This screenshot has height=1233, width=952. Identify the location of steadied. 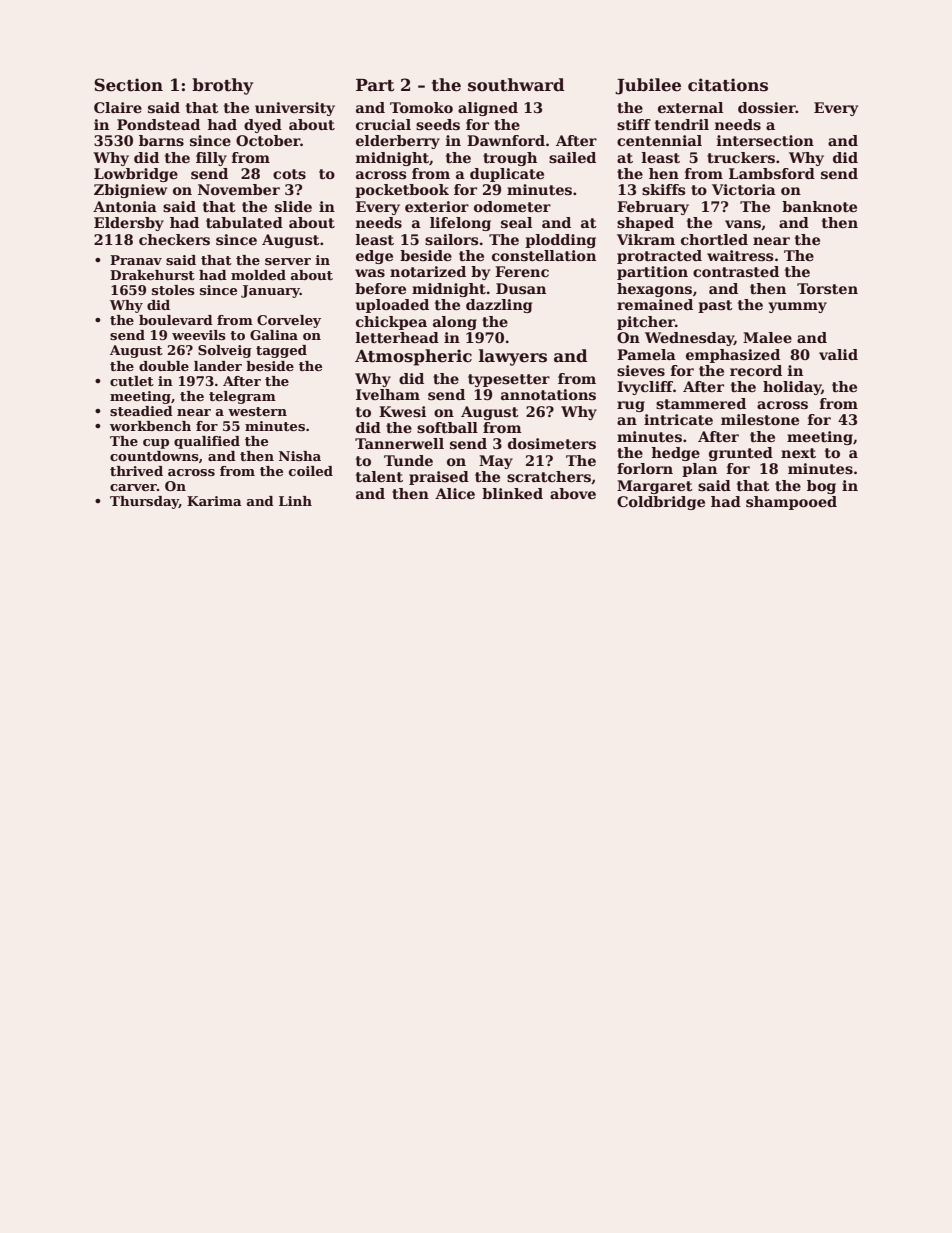
(141, 411).
